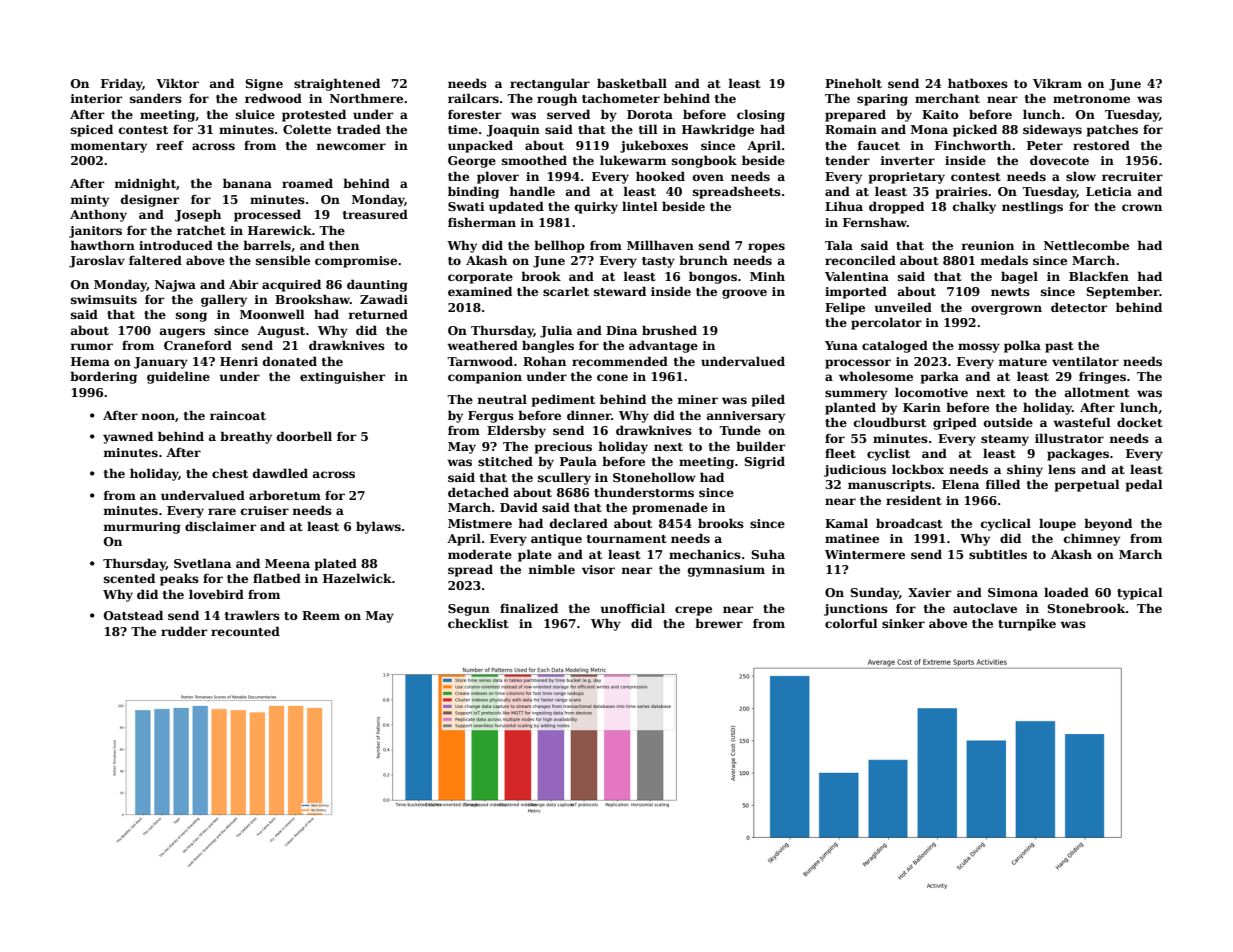 The width and height of the document is (1233, 952). Describe the element at coordinates (142, 528) in the document. I see `murmuring` at that location.
